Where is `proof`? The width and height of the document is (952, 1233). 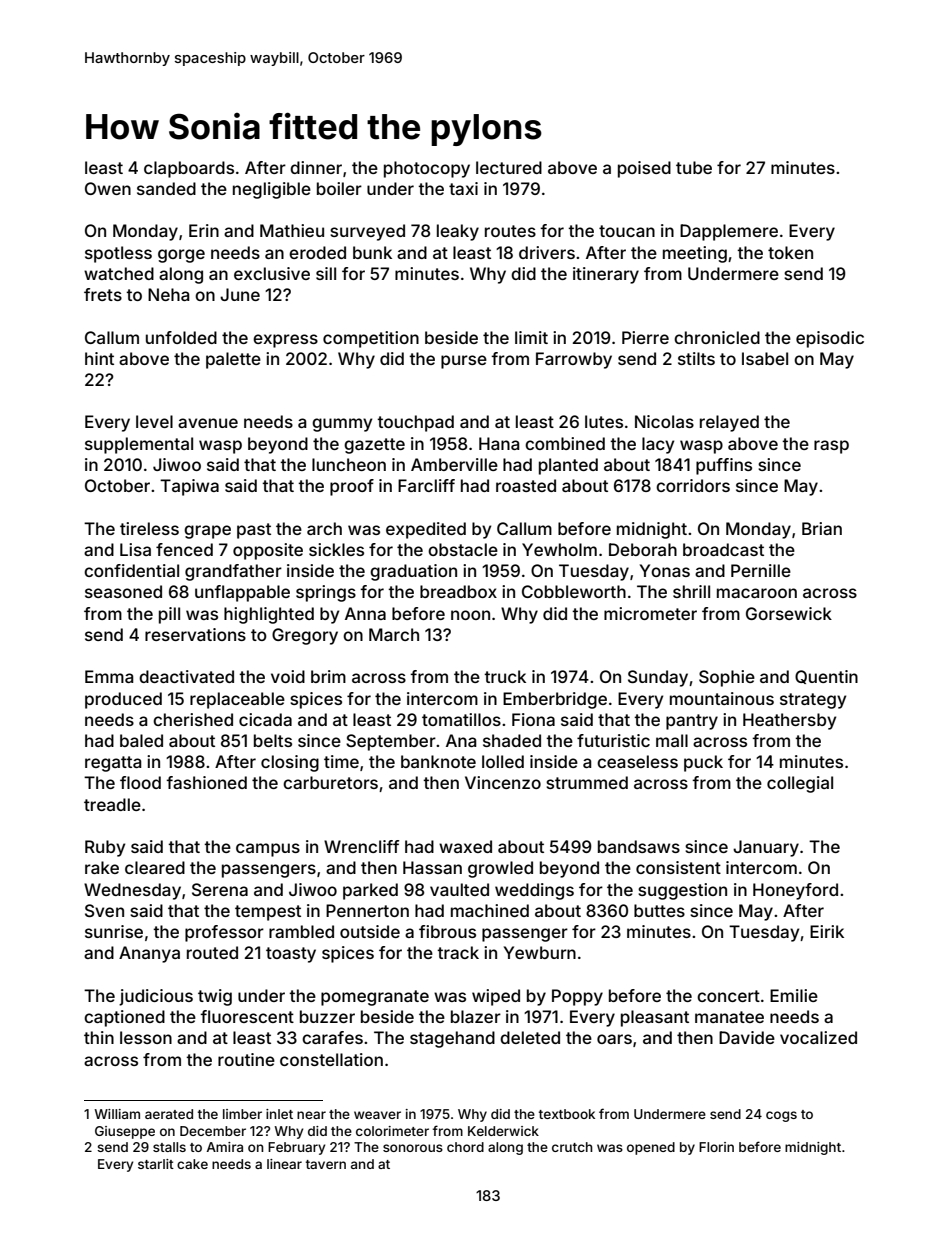
proof is located at coordinates (352, 487).
